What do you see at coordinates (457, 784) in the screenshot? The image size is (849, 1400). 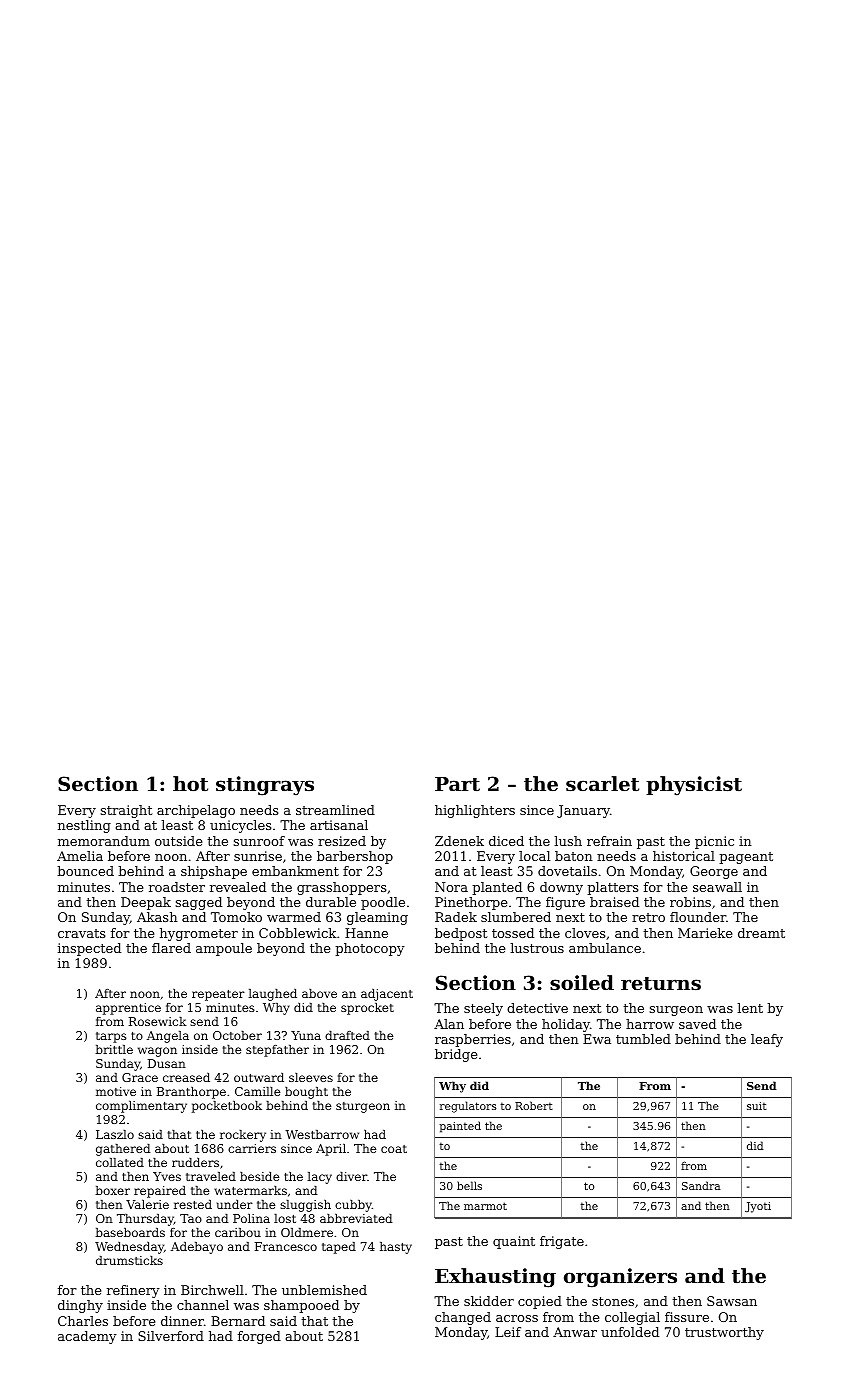 I see `Part` at bounding box center [457, 784].
